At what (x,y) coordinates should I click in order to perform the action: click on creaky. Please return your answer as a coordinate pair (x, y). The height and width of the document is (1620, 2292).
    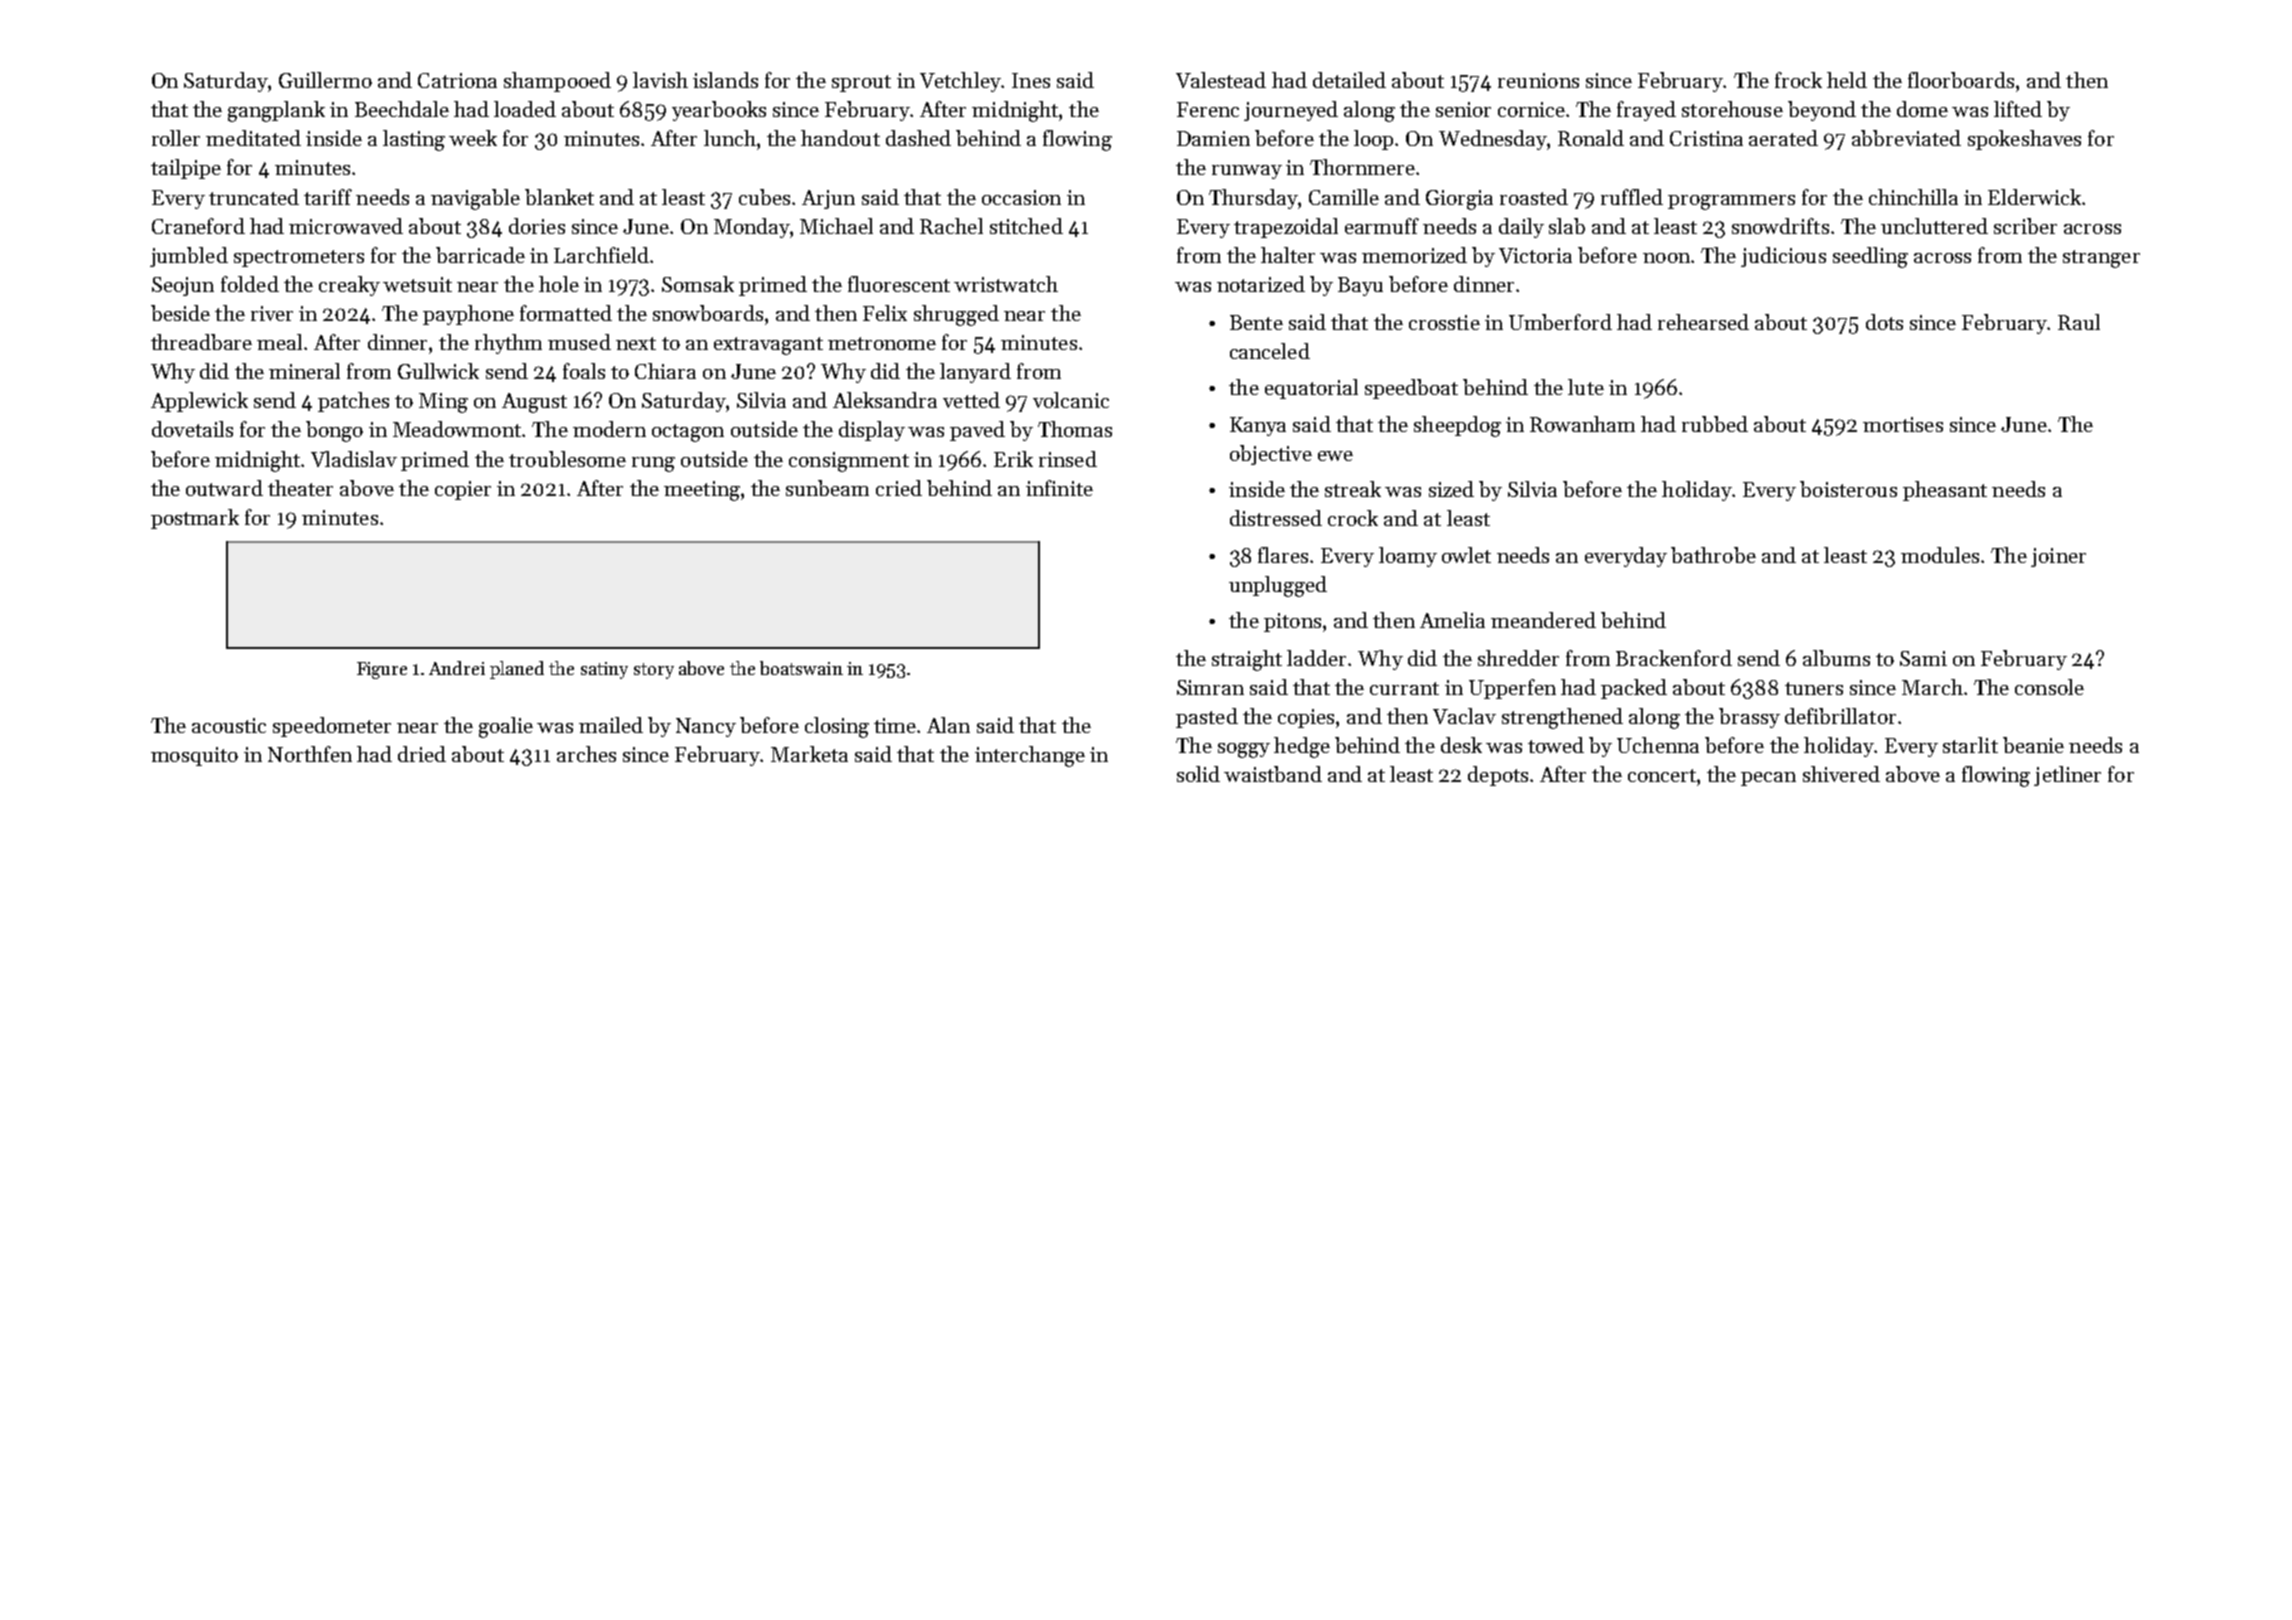
    Looking at the image, I should click on (349, 286).
